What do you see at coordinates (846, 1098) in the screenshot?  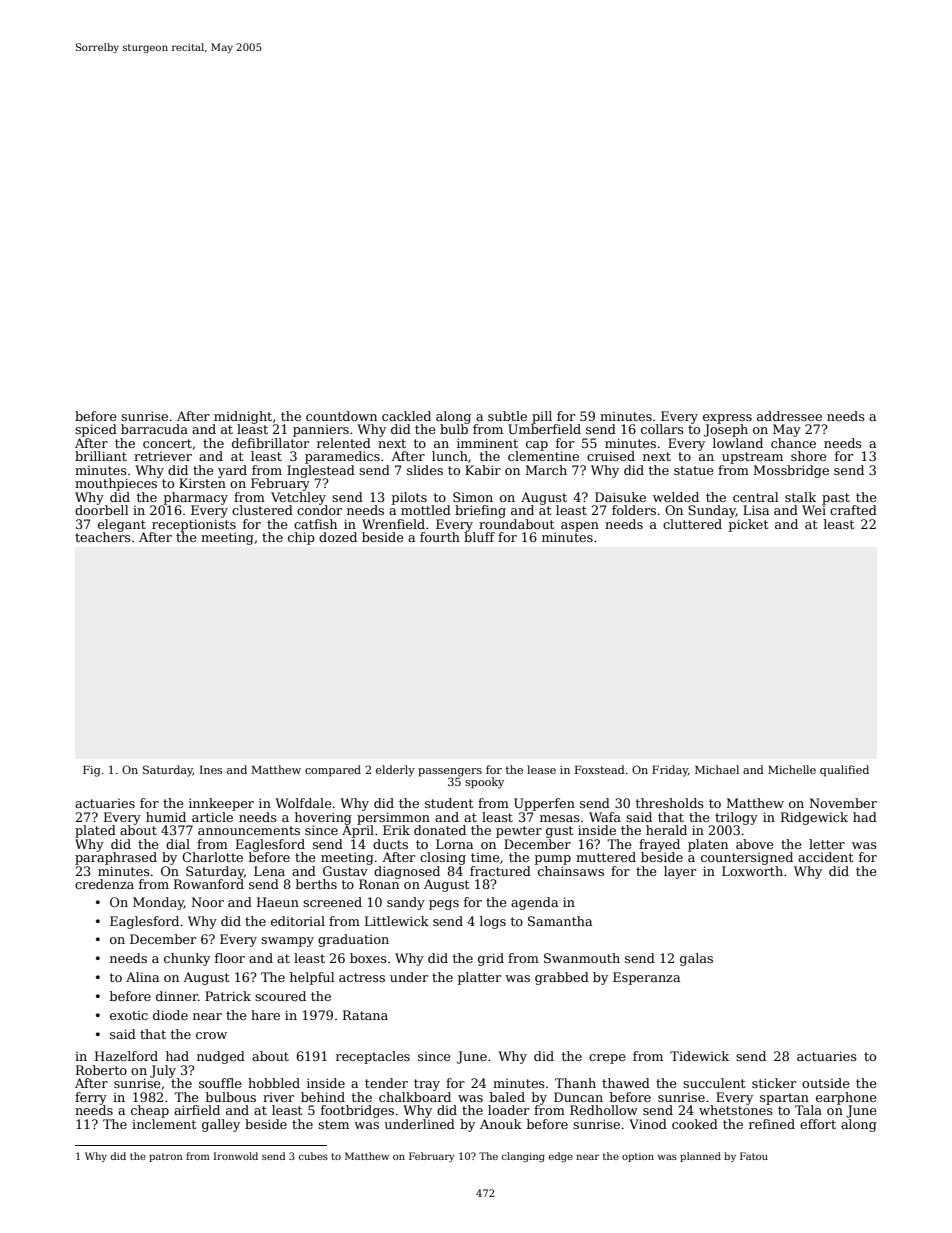 I see `earphone` at bounding box center [846, 1098].
